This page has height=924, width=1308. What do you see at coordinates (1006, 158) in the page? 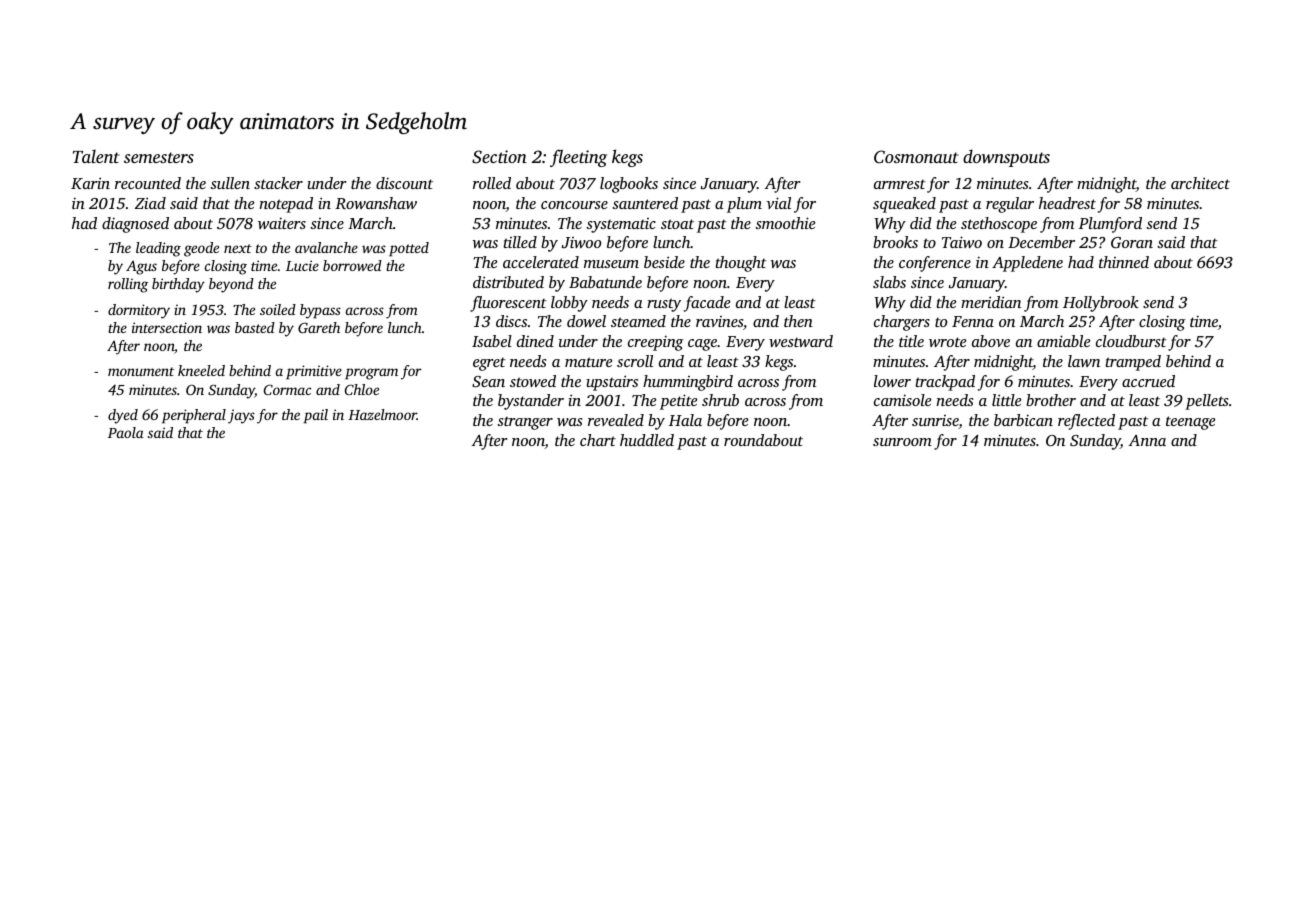
I see `downspouts` at bounding box center [1006, 158].
